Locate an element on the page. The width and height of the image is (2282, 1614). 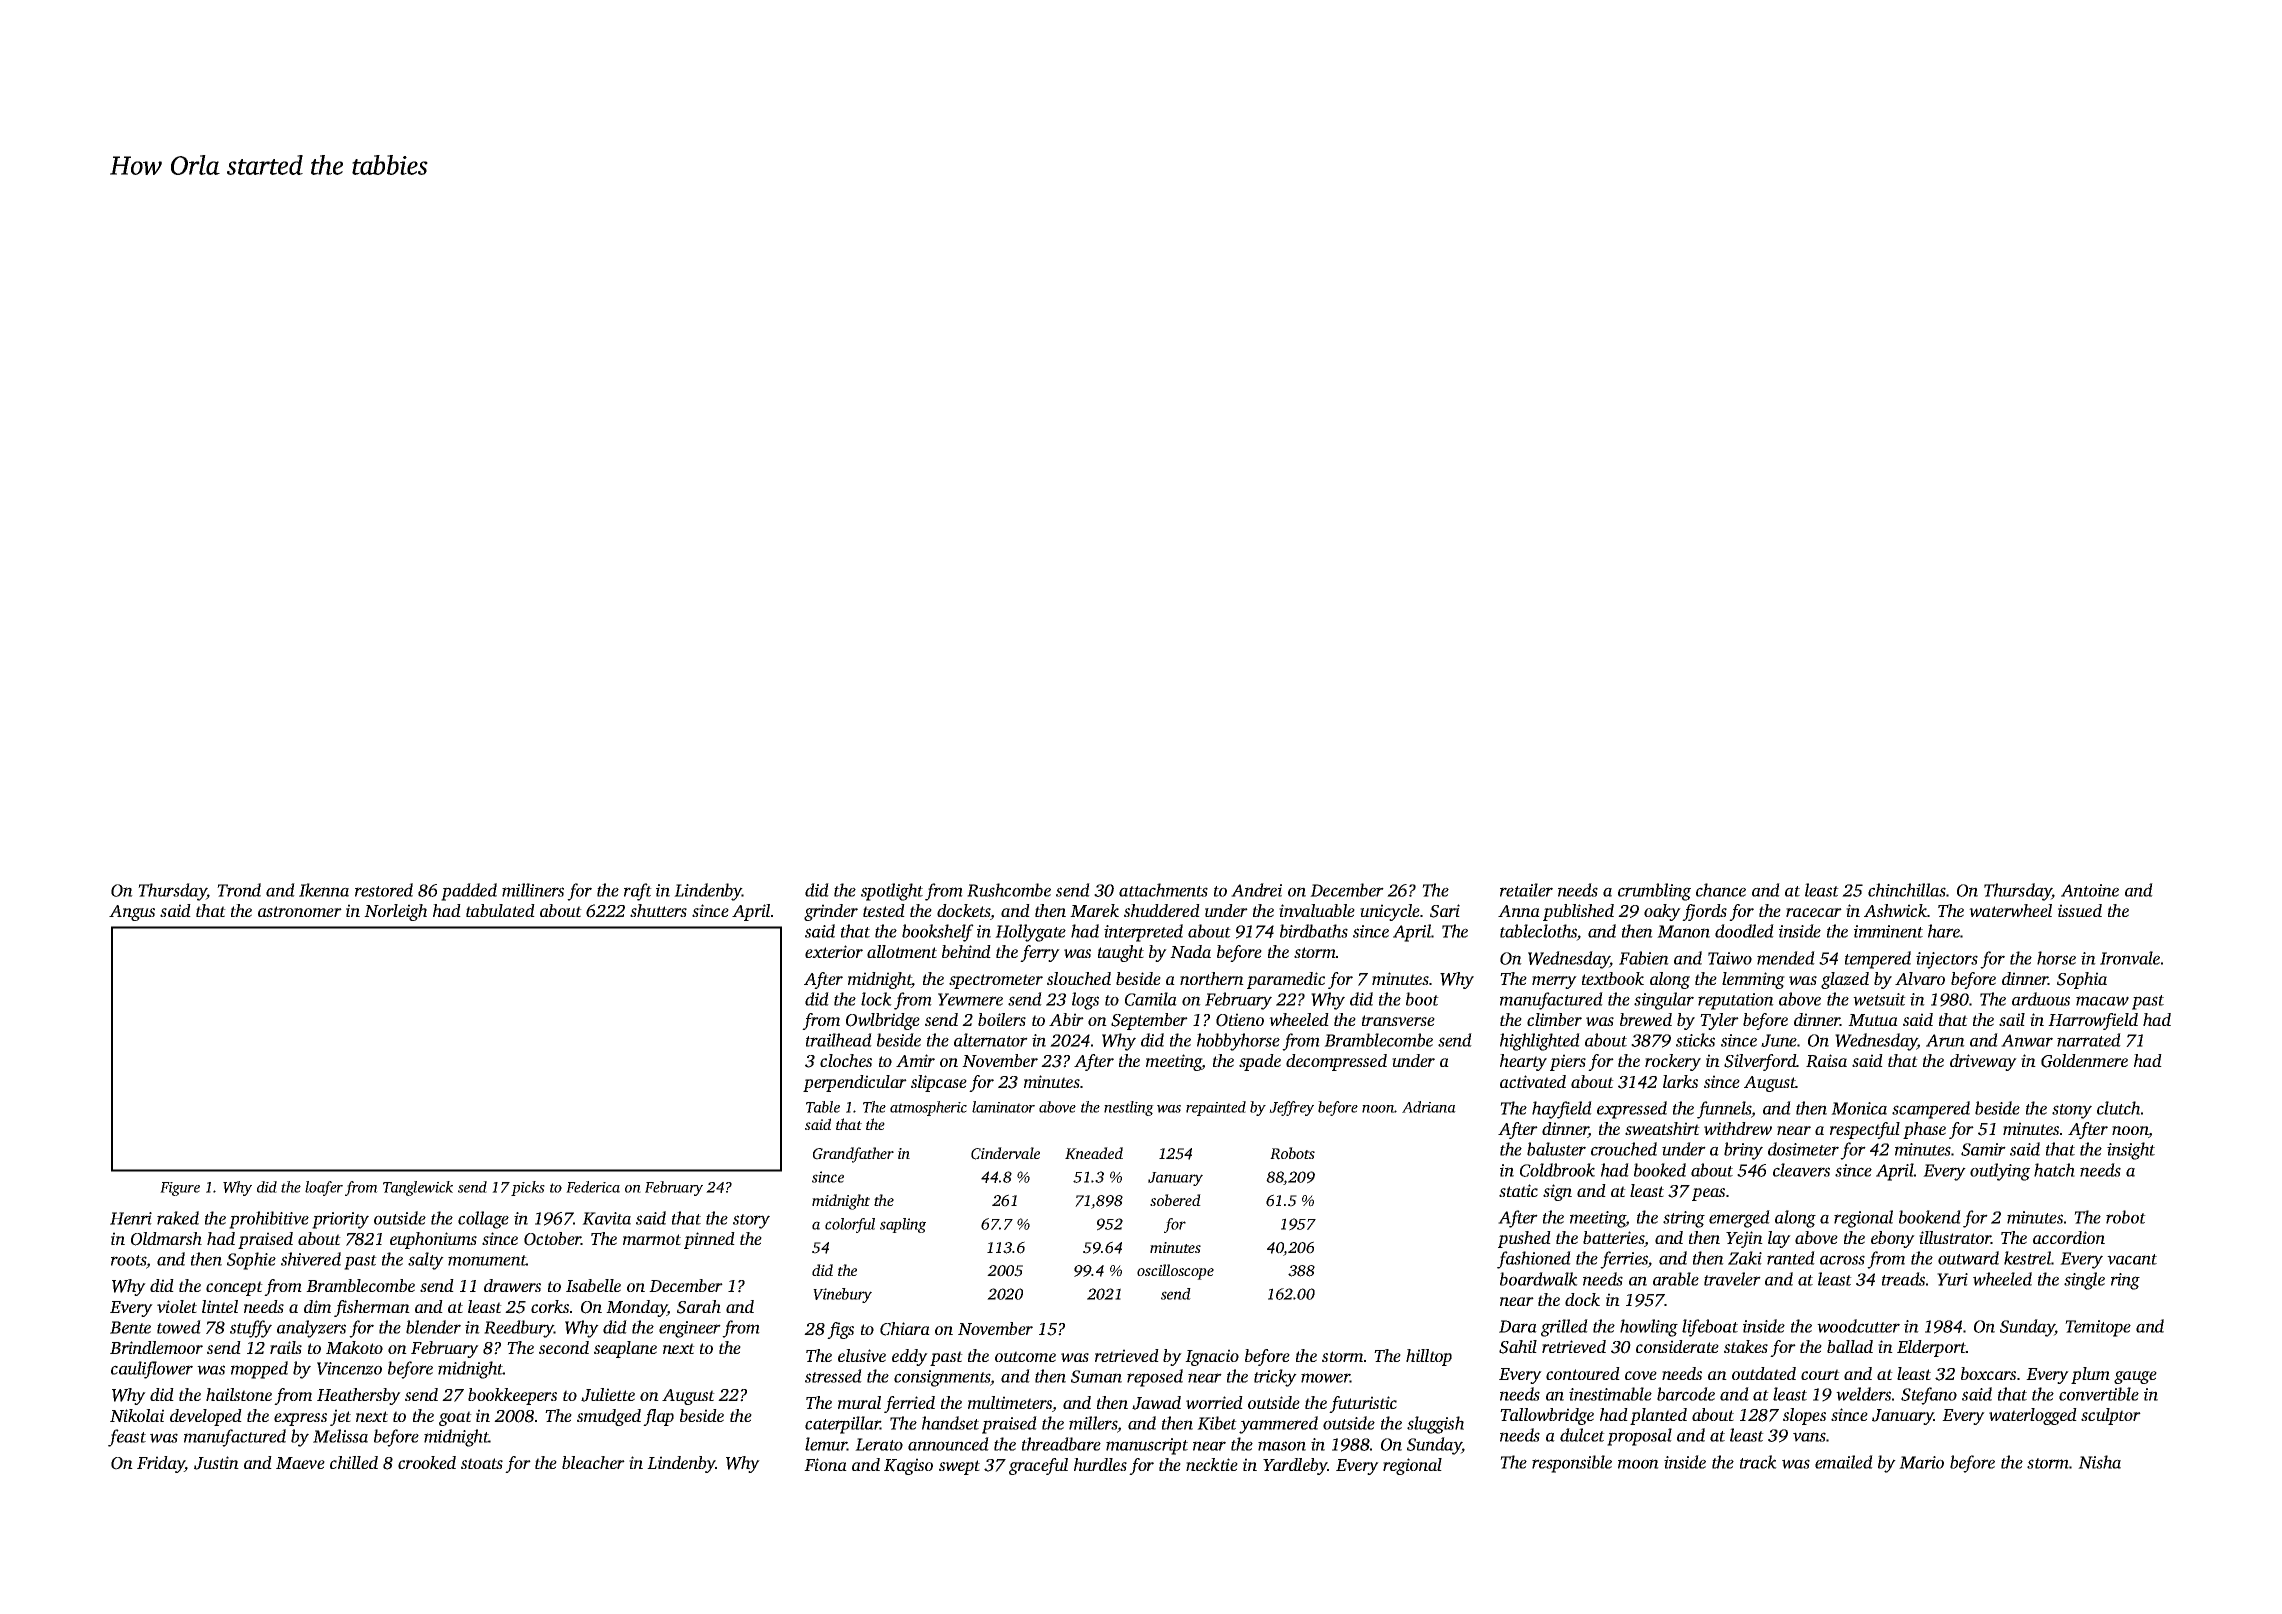
ferries is located at coordinates (1624, 1260).
